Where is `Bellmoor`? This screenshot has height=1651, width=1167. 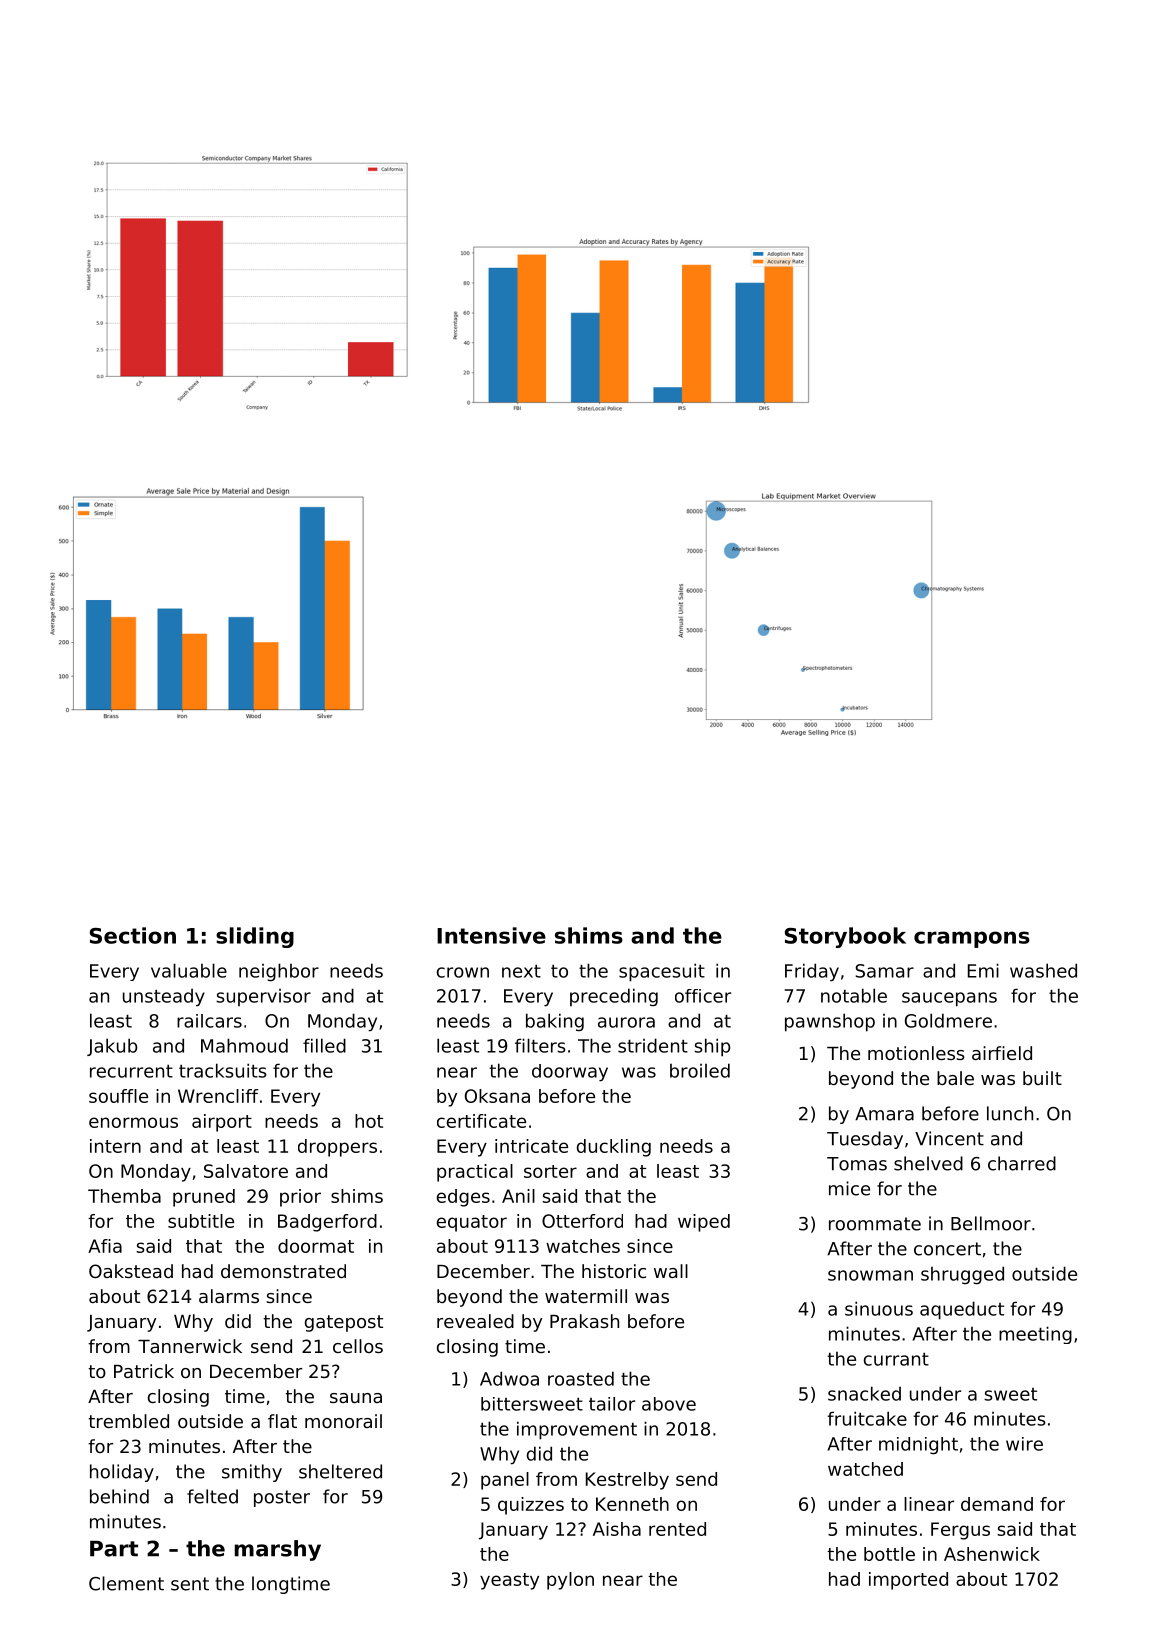 Bellmoor is located at coordinates (991, 1223).
